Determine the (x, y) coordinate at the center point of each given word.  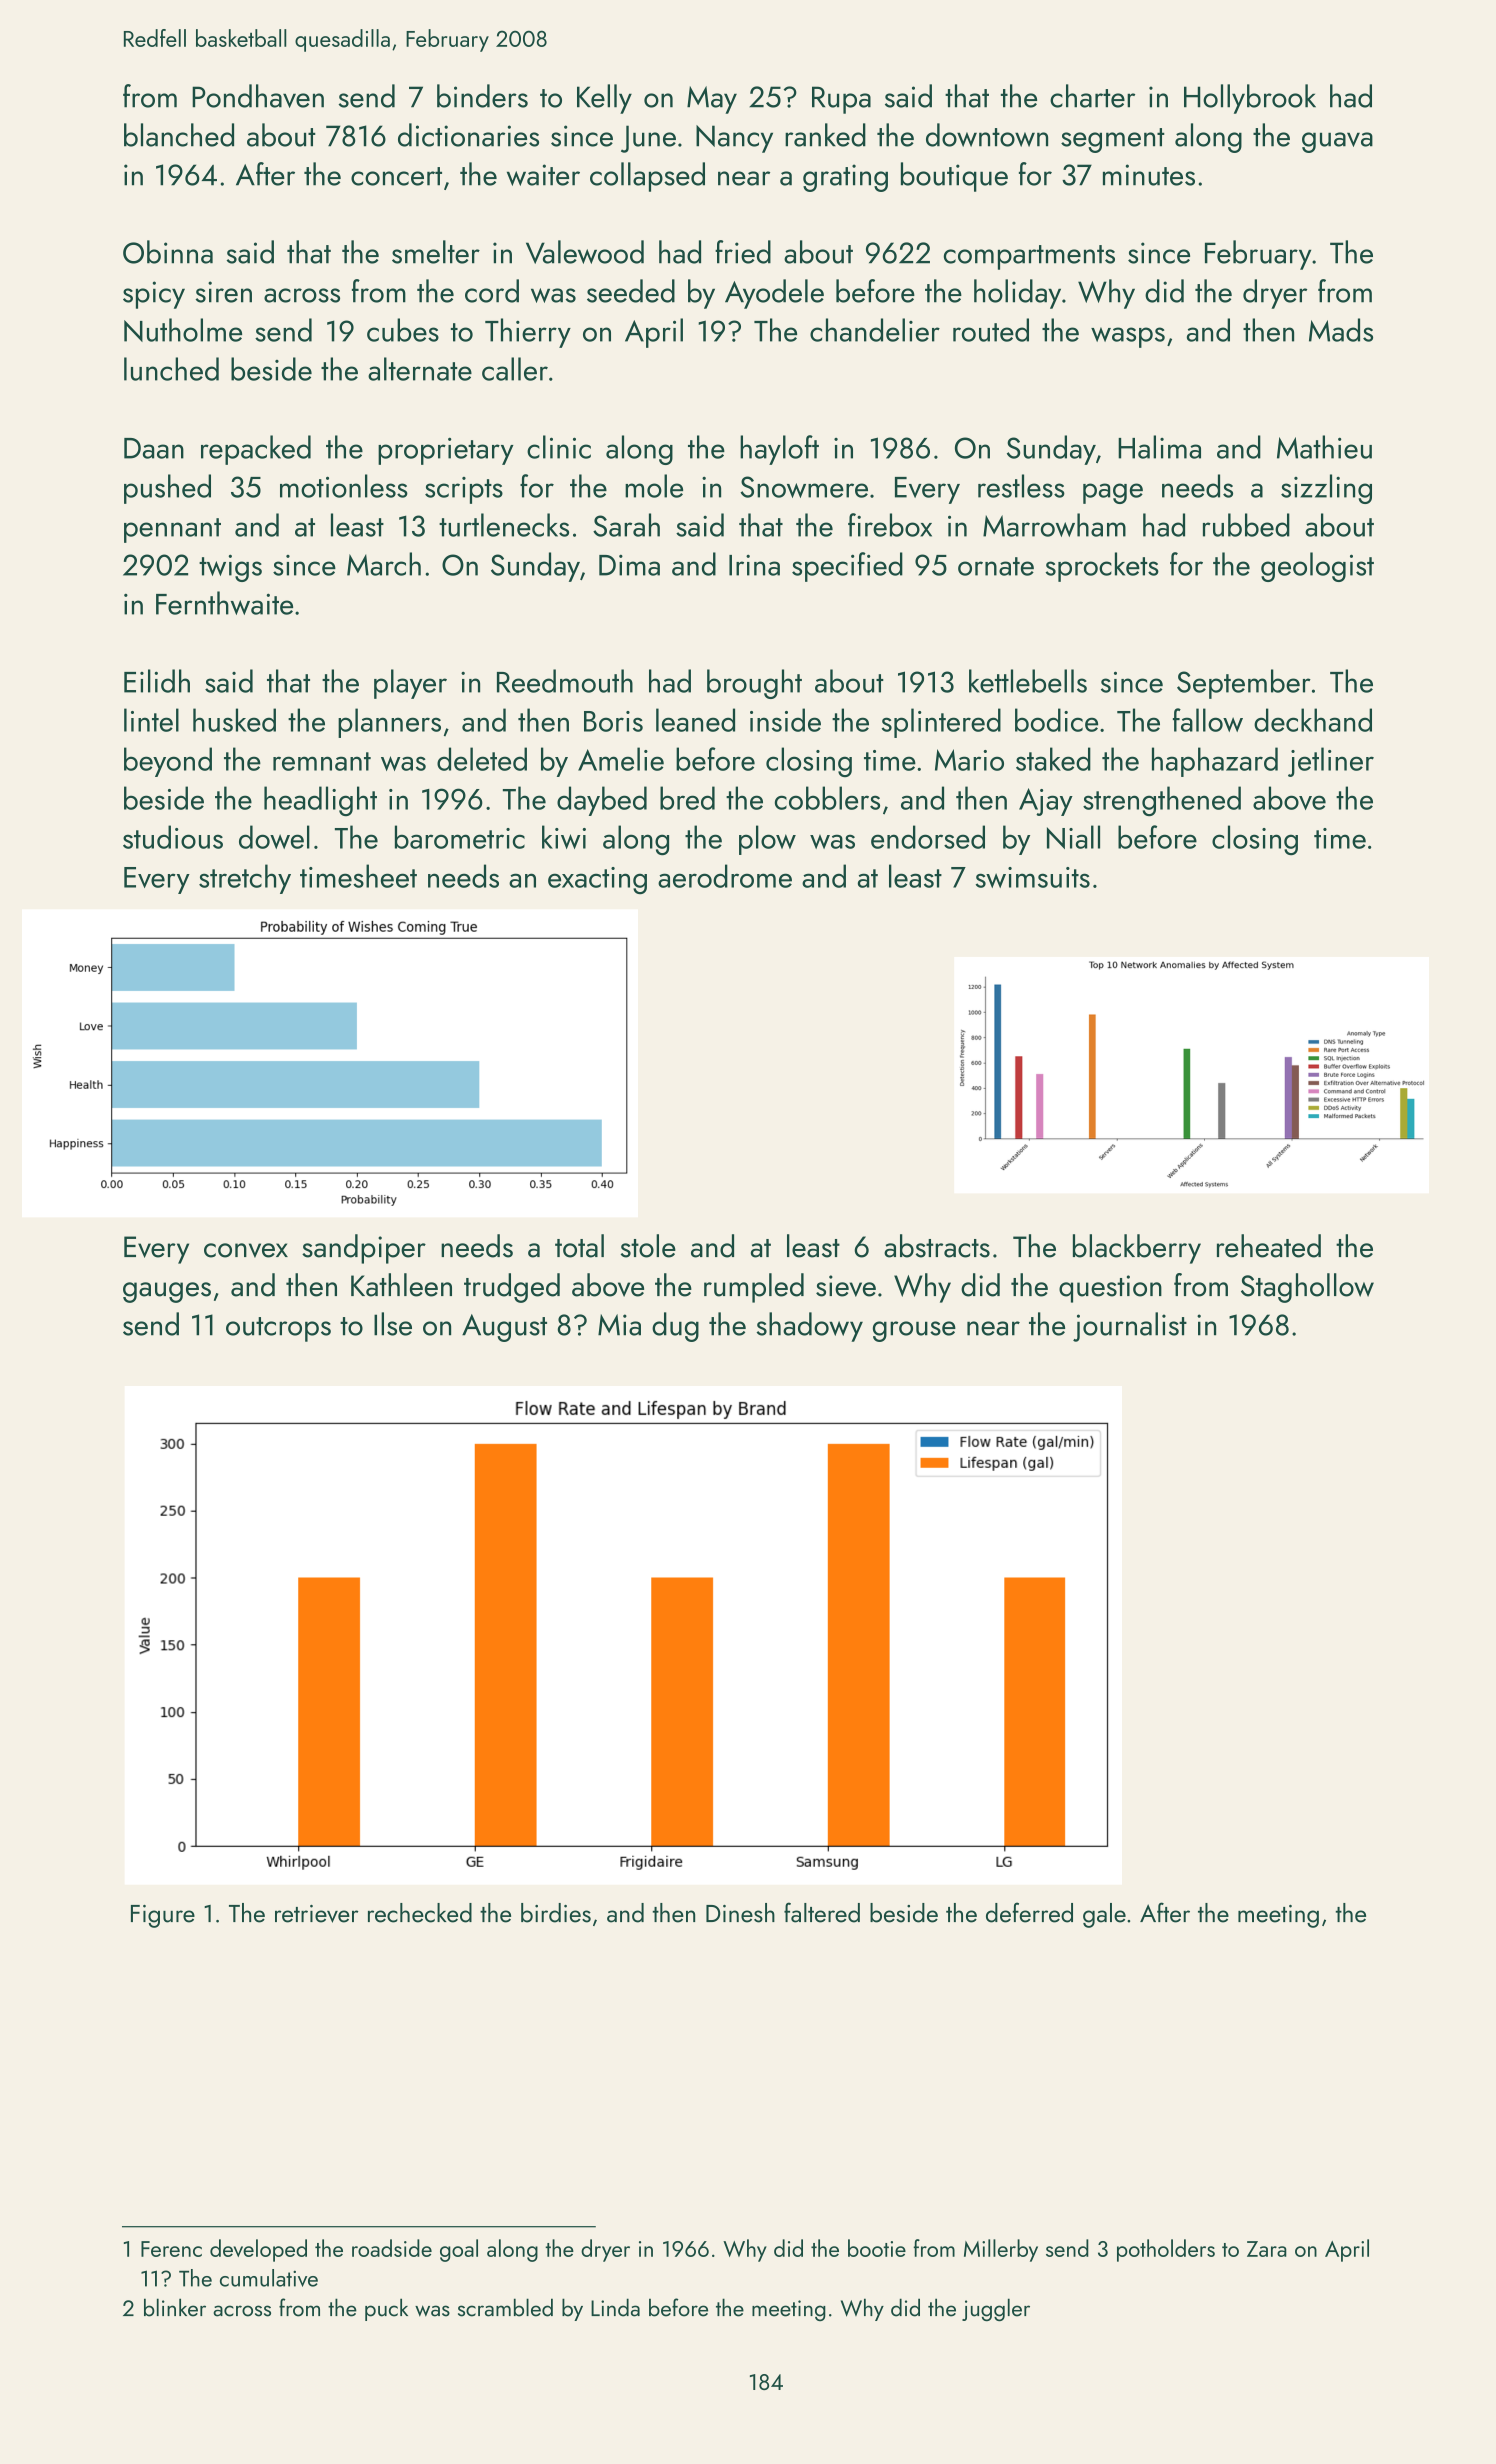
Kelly (604, 99)
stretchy (245, 879)
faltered (822, 1912)
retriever (316, 1914)
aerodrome (725, 876)
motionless (344, 486)
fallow (1208, 720)
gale (1104, 1915)
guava (1337, 142)
